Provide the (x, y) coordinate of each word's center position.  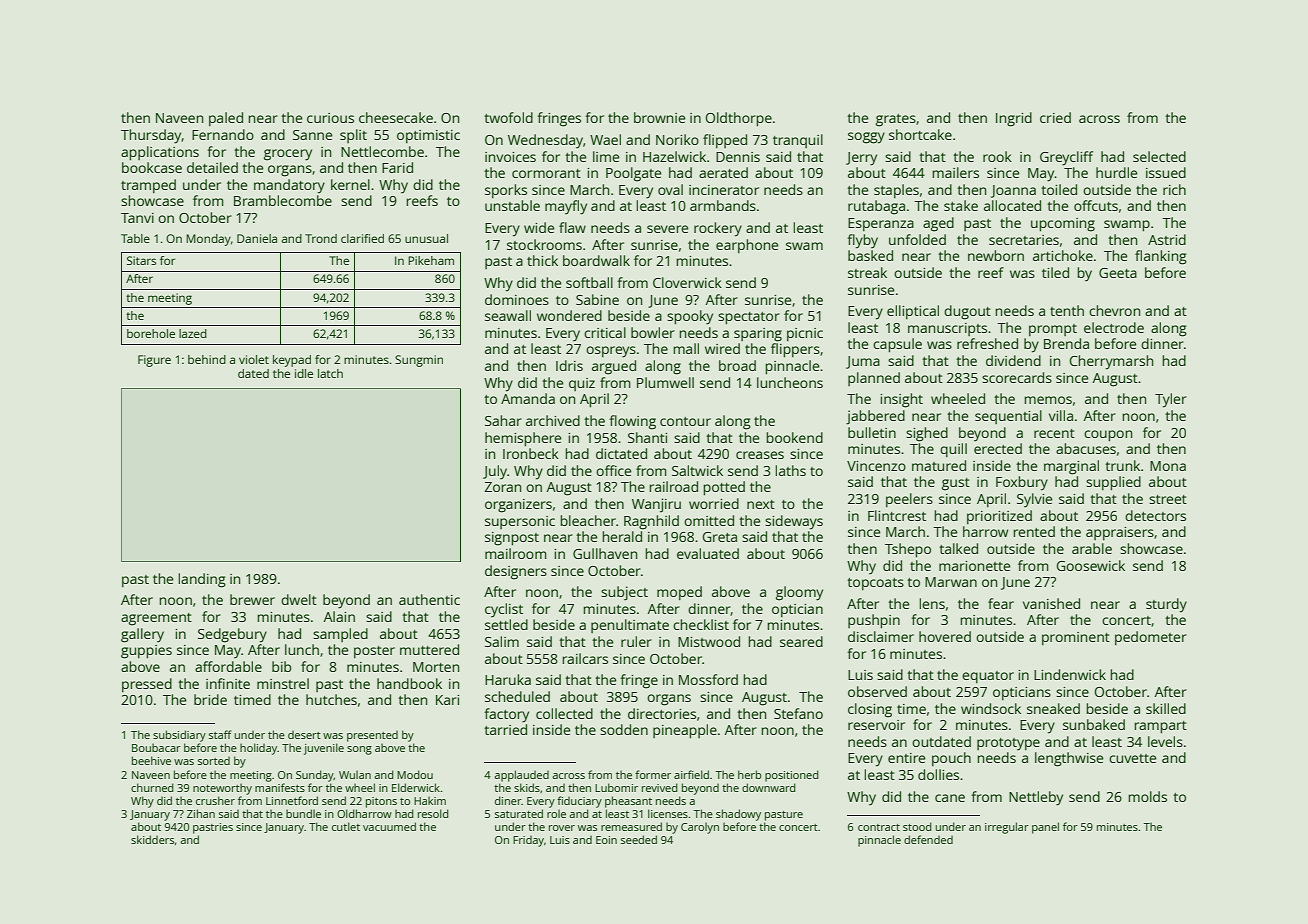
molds (1147, 796)
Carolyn (700, 828)
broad (737, 365)
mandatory (289, 186)
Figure (154, 361)
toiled (1059, 189)
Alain (339, 616)
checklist (701, 624)
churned (152, 787)
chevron (1114, 310)
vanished (1051, 603)
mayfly (566, 207)
